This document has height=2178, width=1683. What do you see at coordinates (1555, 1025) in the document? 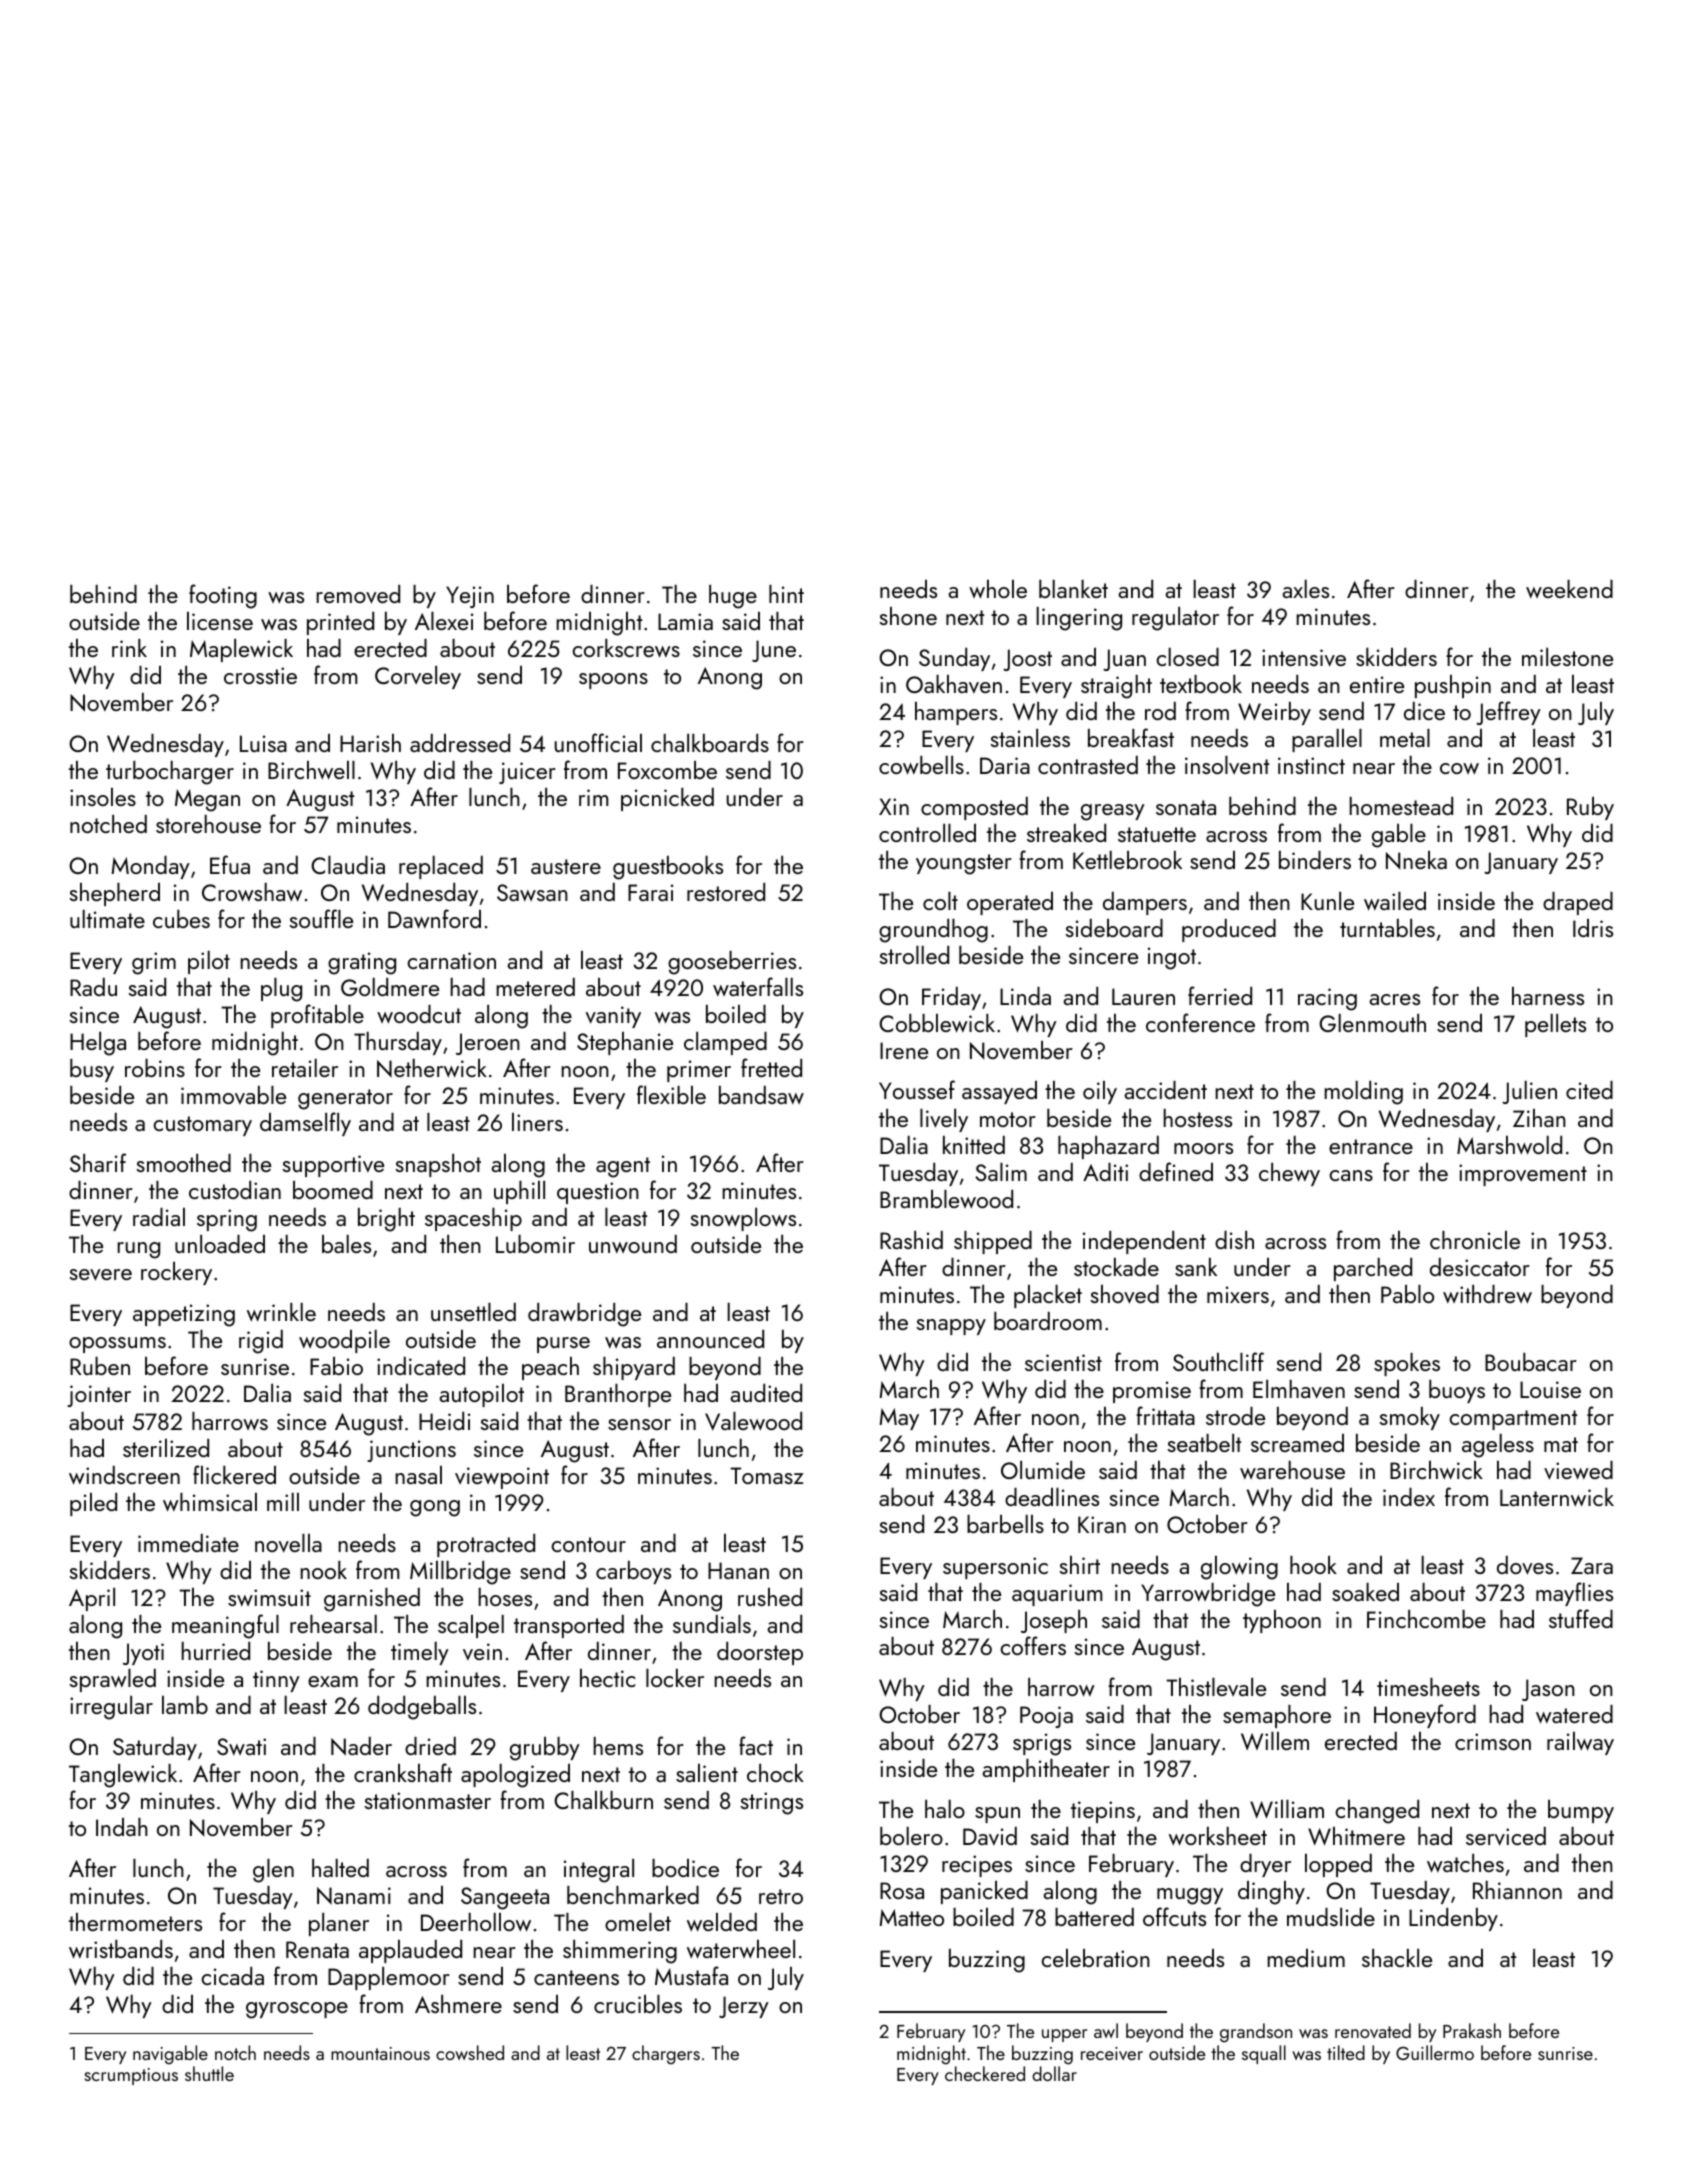
I see `pellets` at bounding box center [1555, 1025].
